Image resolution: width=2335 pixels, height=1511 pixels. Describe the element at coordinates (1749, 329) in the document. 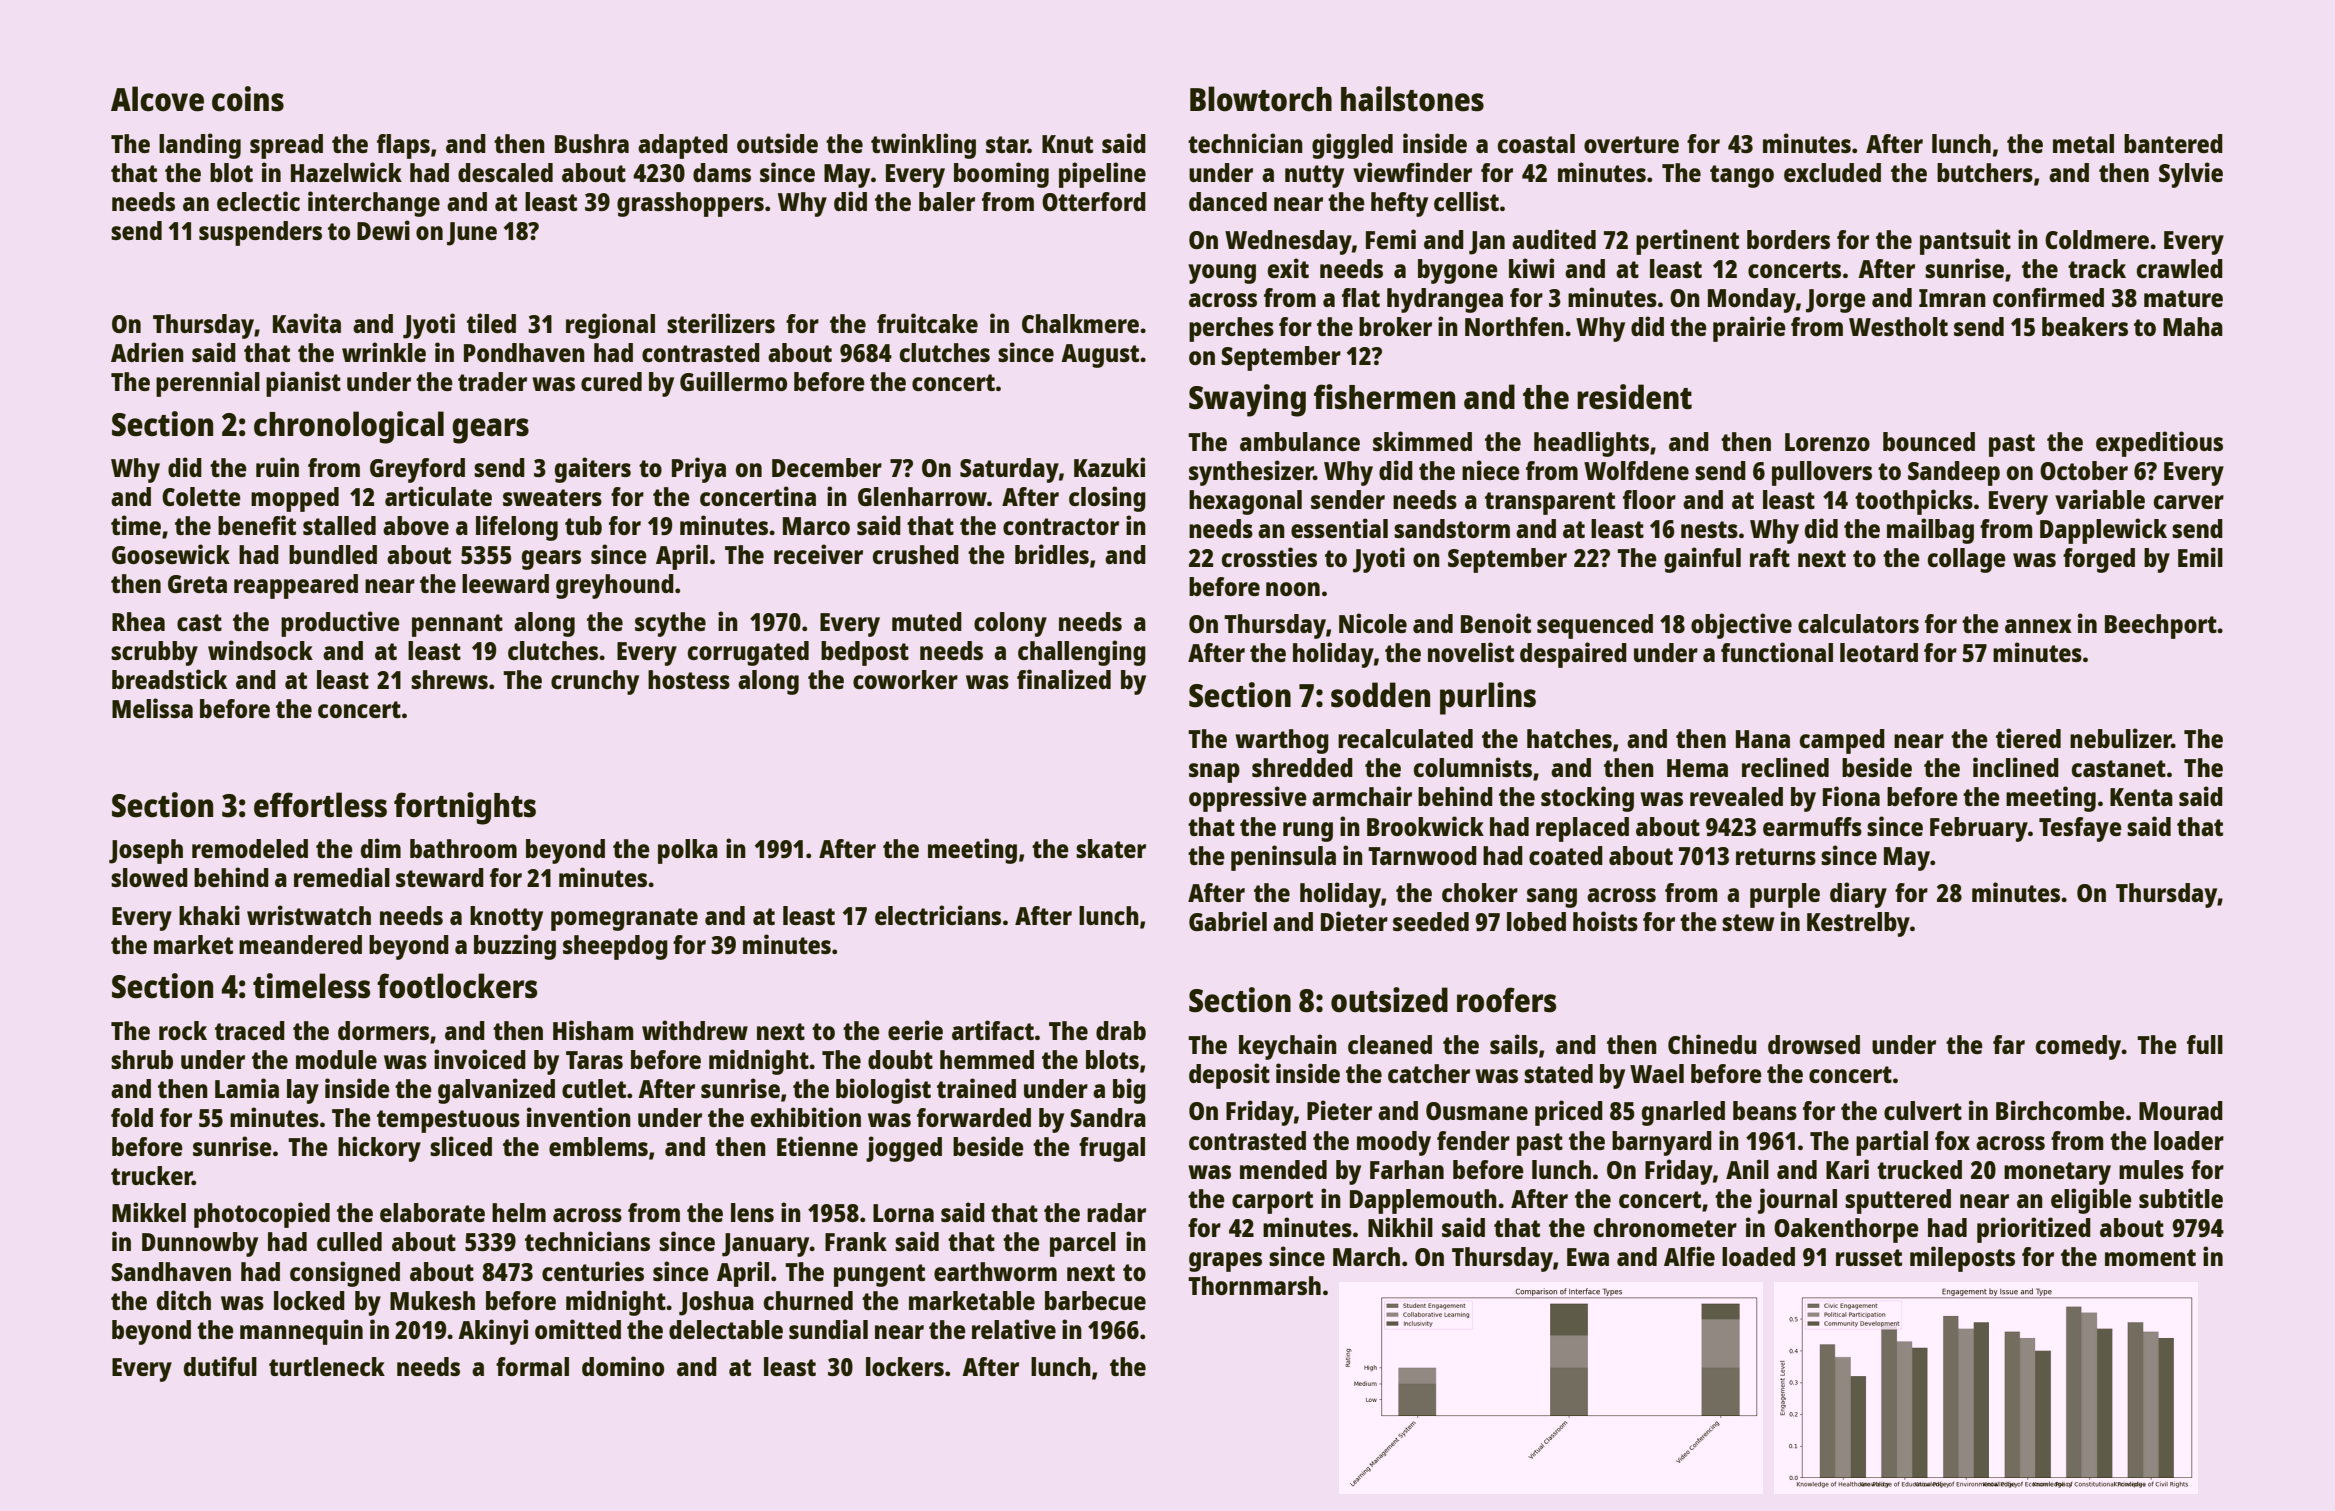

I see `prairie` at that location.
